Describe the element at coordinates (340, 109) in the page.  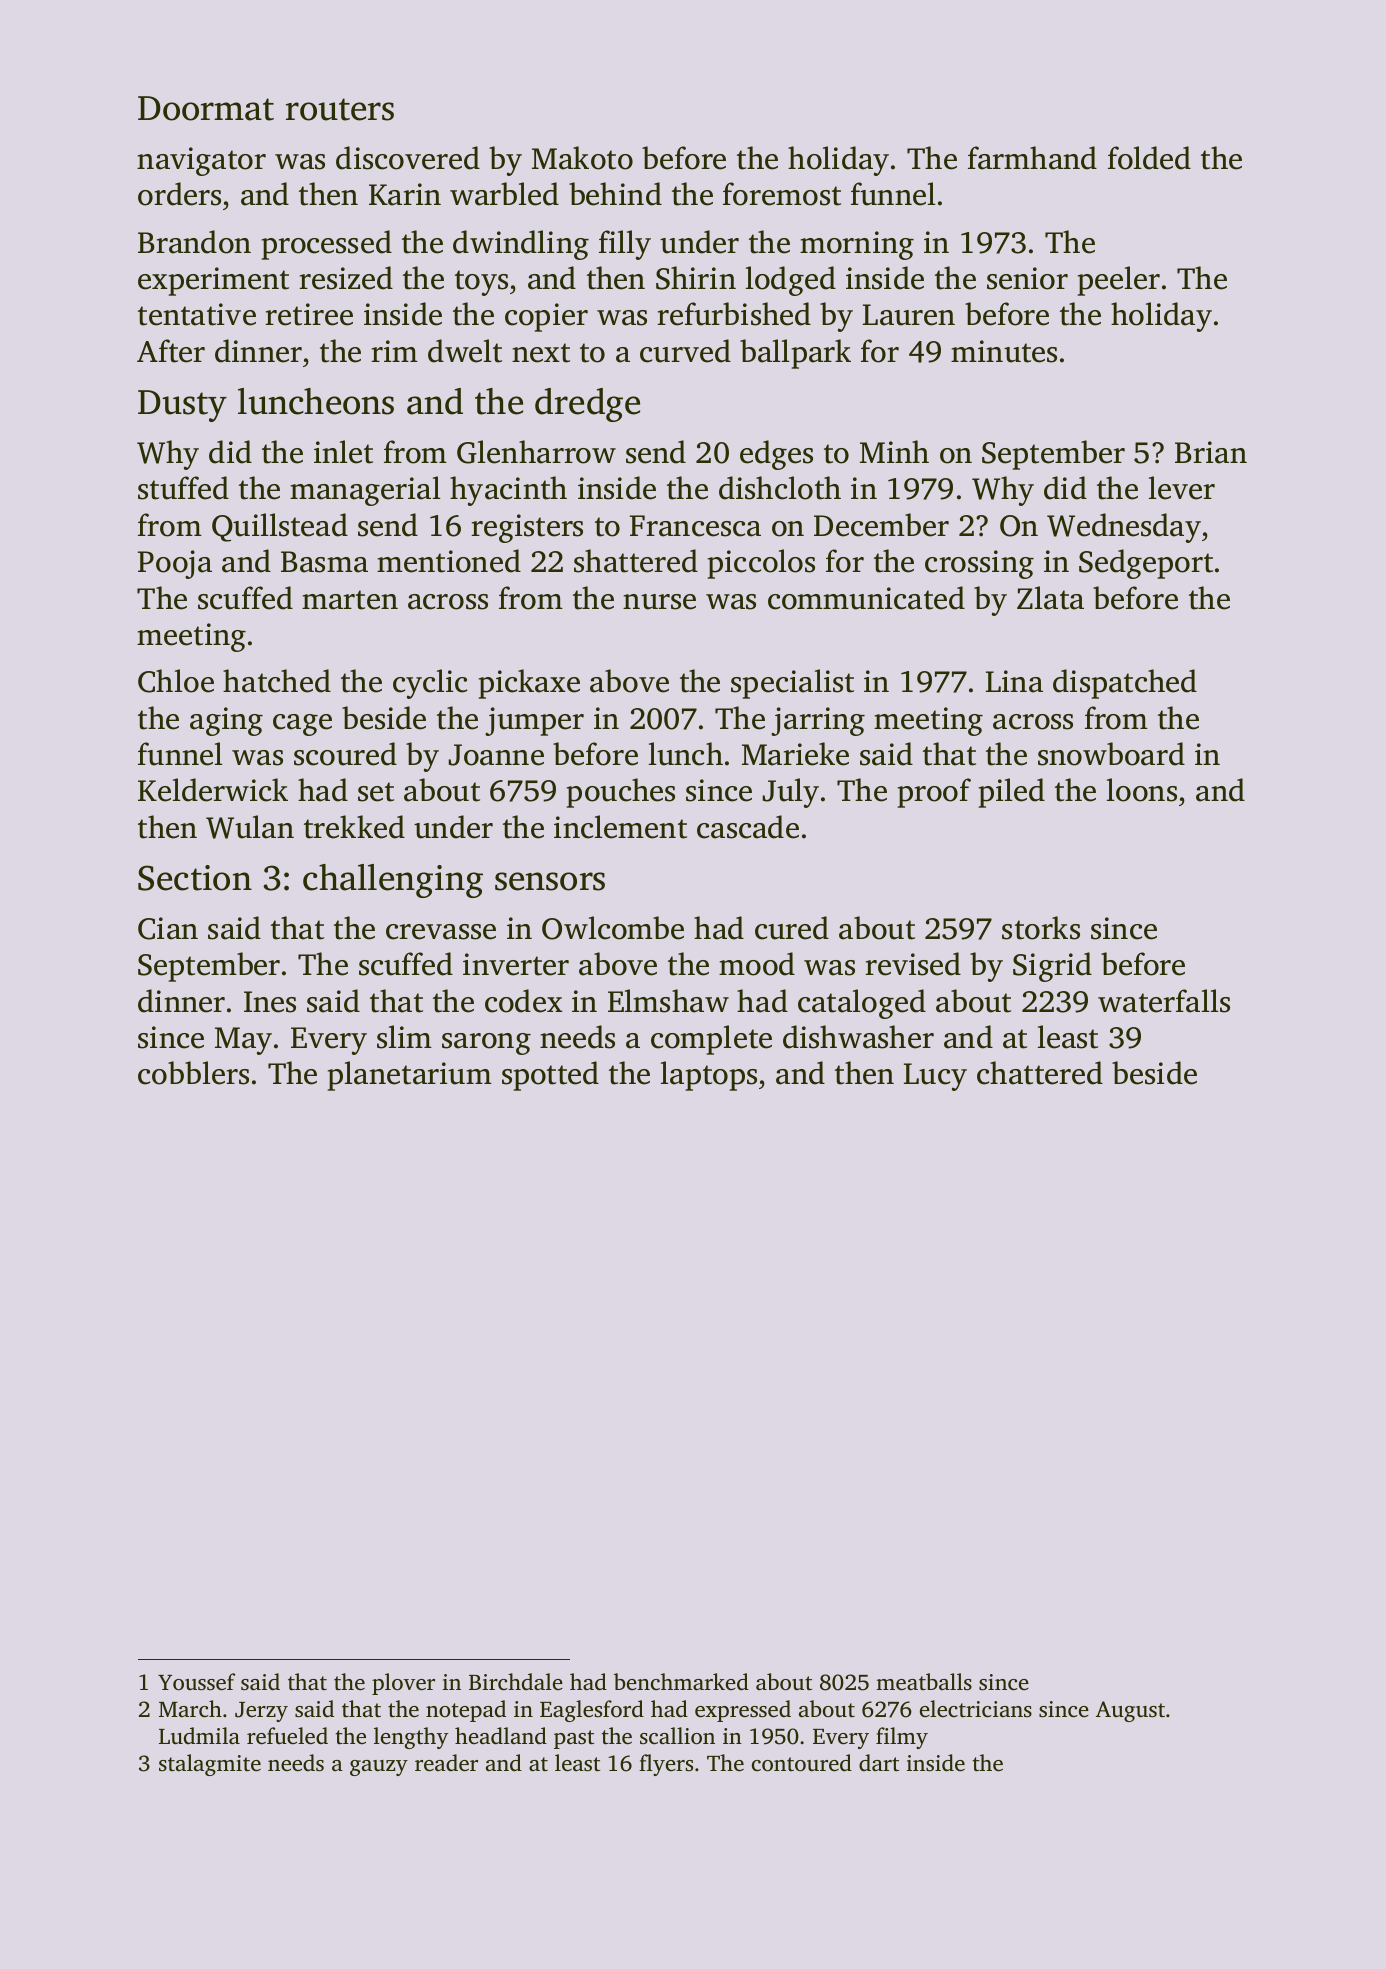
I see `routers` at that location.
